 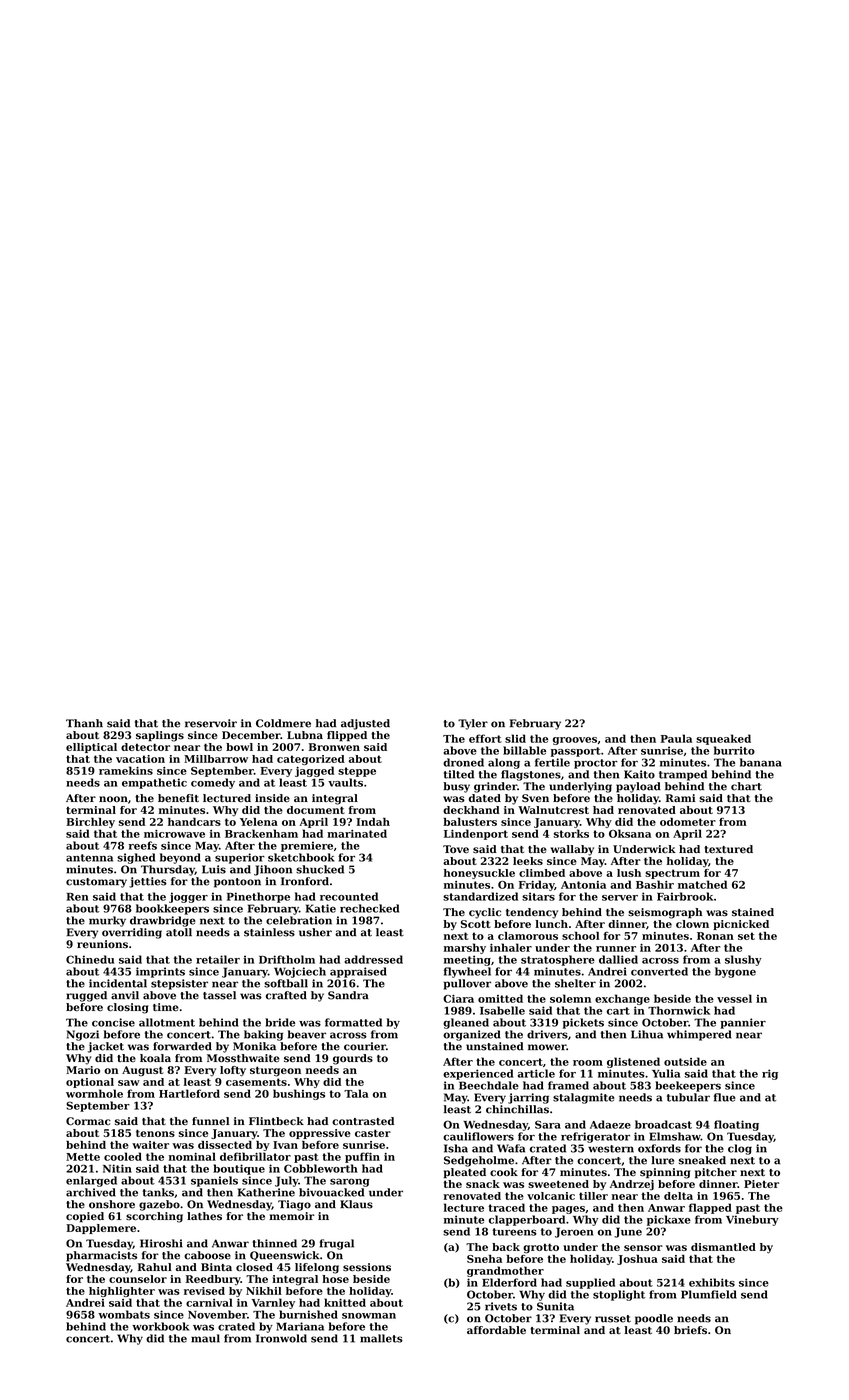 I want to click on maul, so click(x=205, y=1338).
